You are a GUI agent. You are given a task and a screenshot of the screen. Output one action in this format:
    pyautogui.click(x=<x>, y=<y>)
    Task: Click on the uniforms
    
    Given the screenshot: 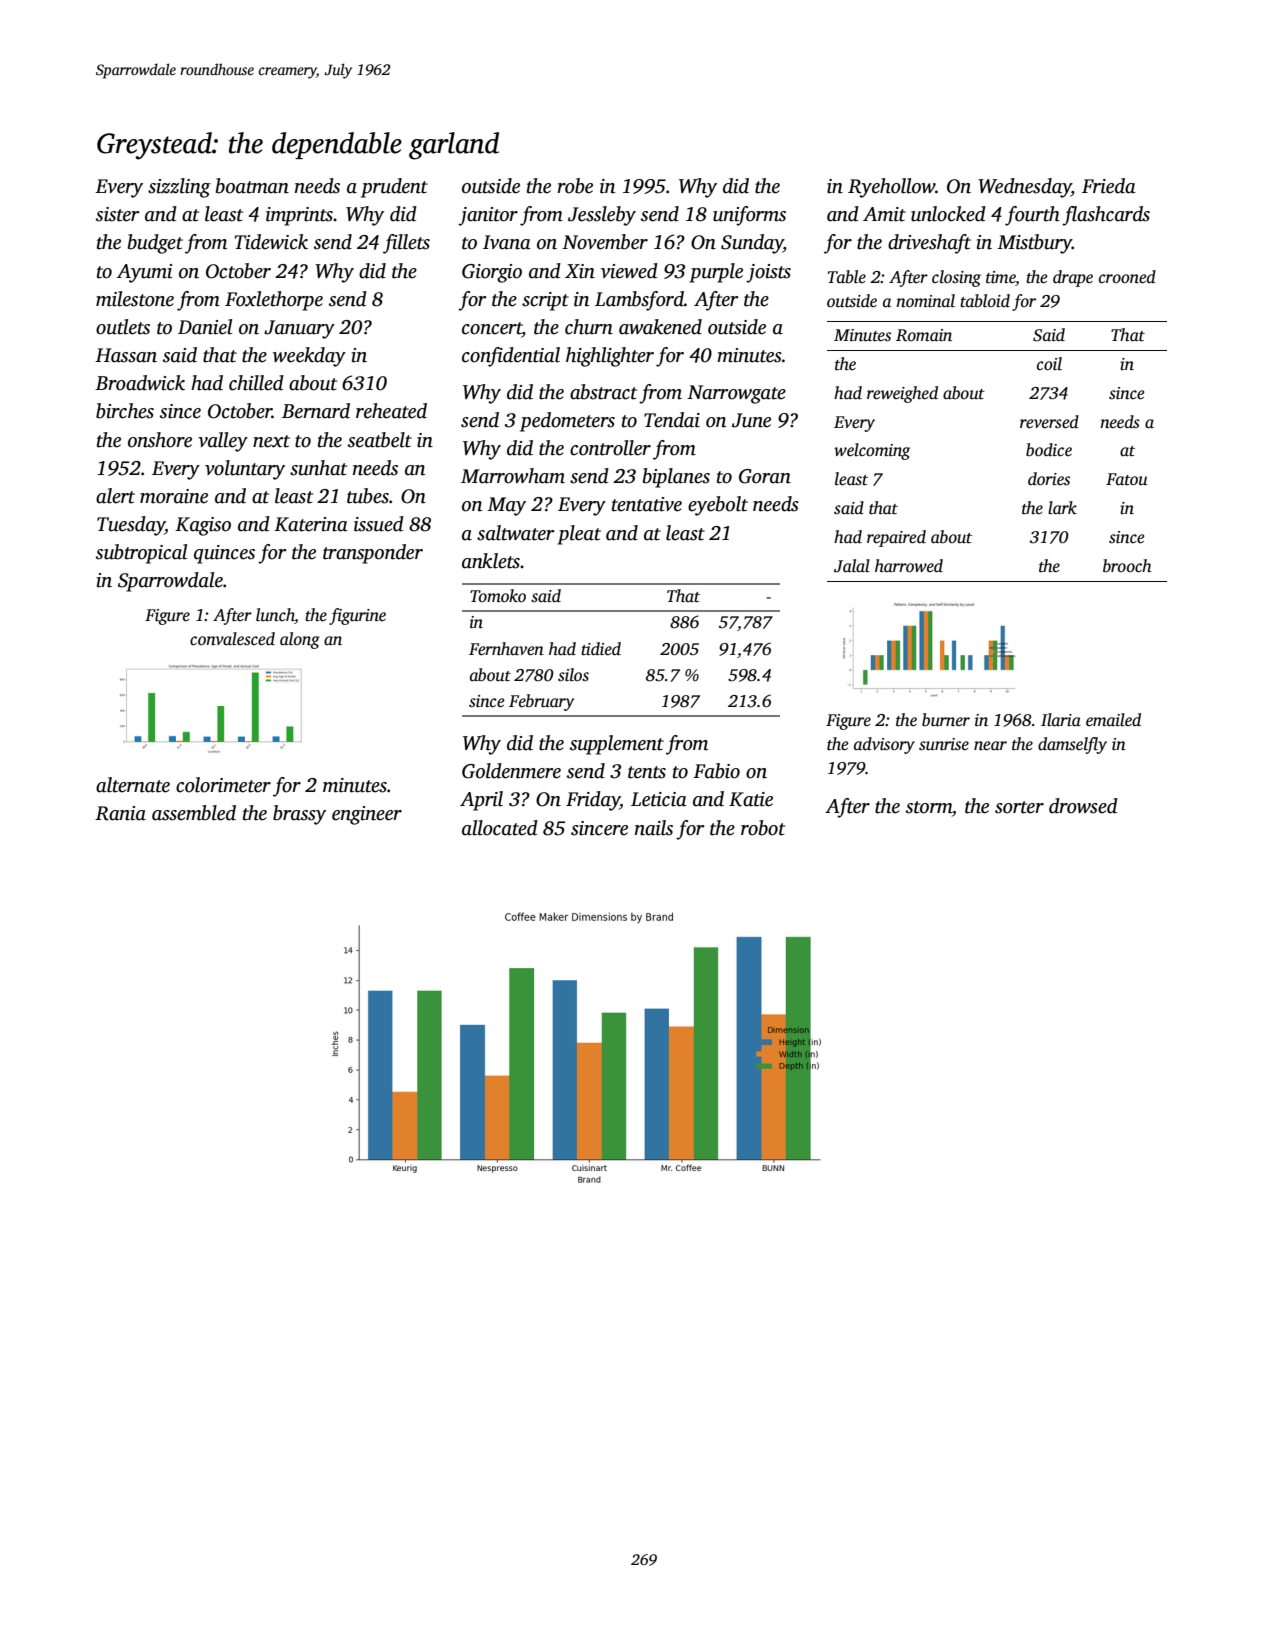 What is the action you would take?
    pyautogui.click(x=749, y=216)
